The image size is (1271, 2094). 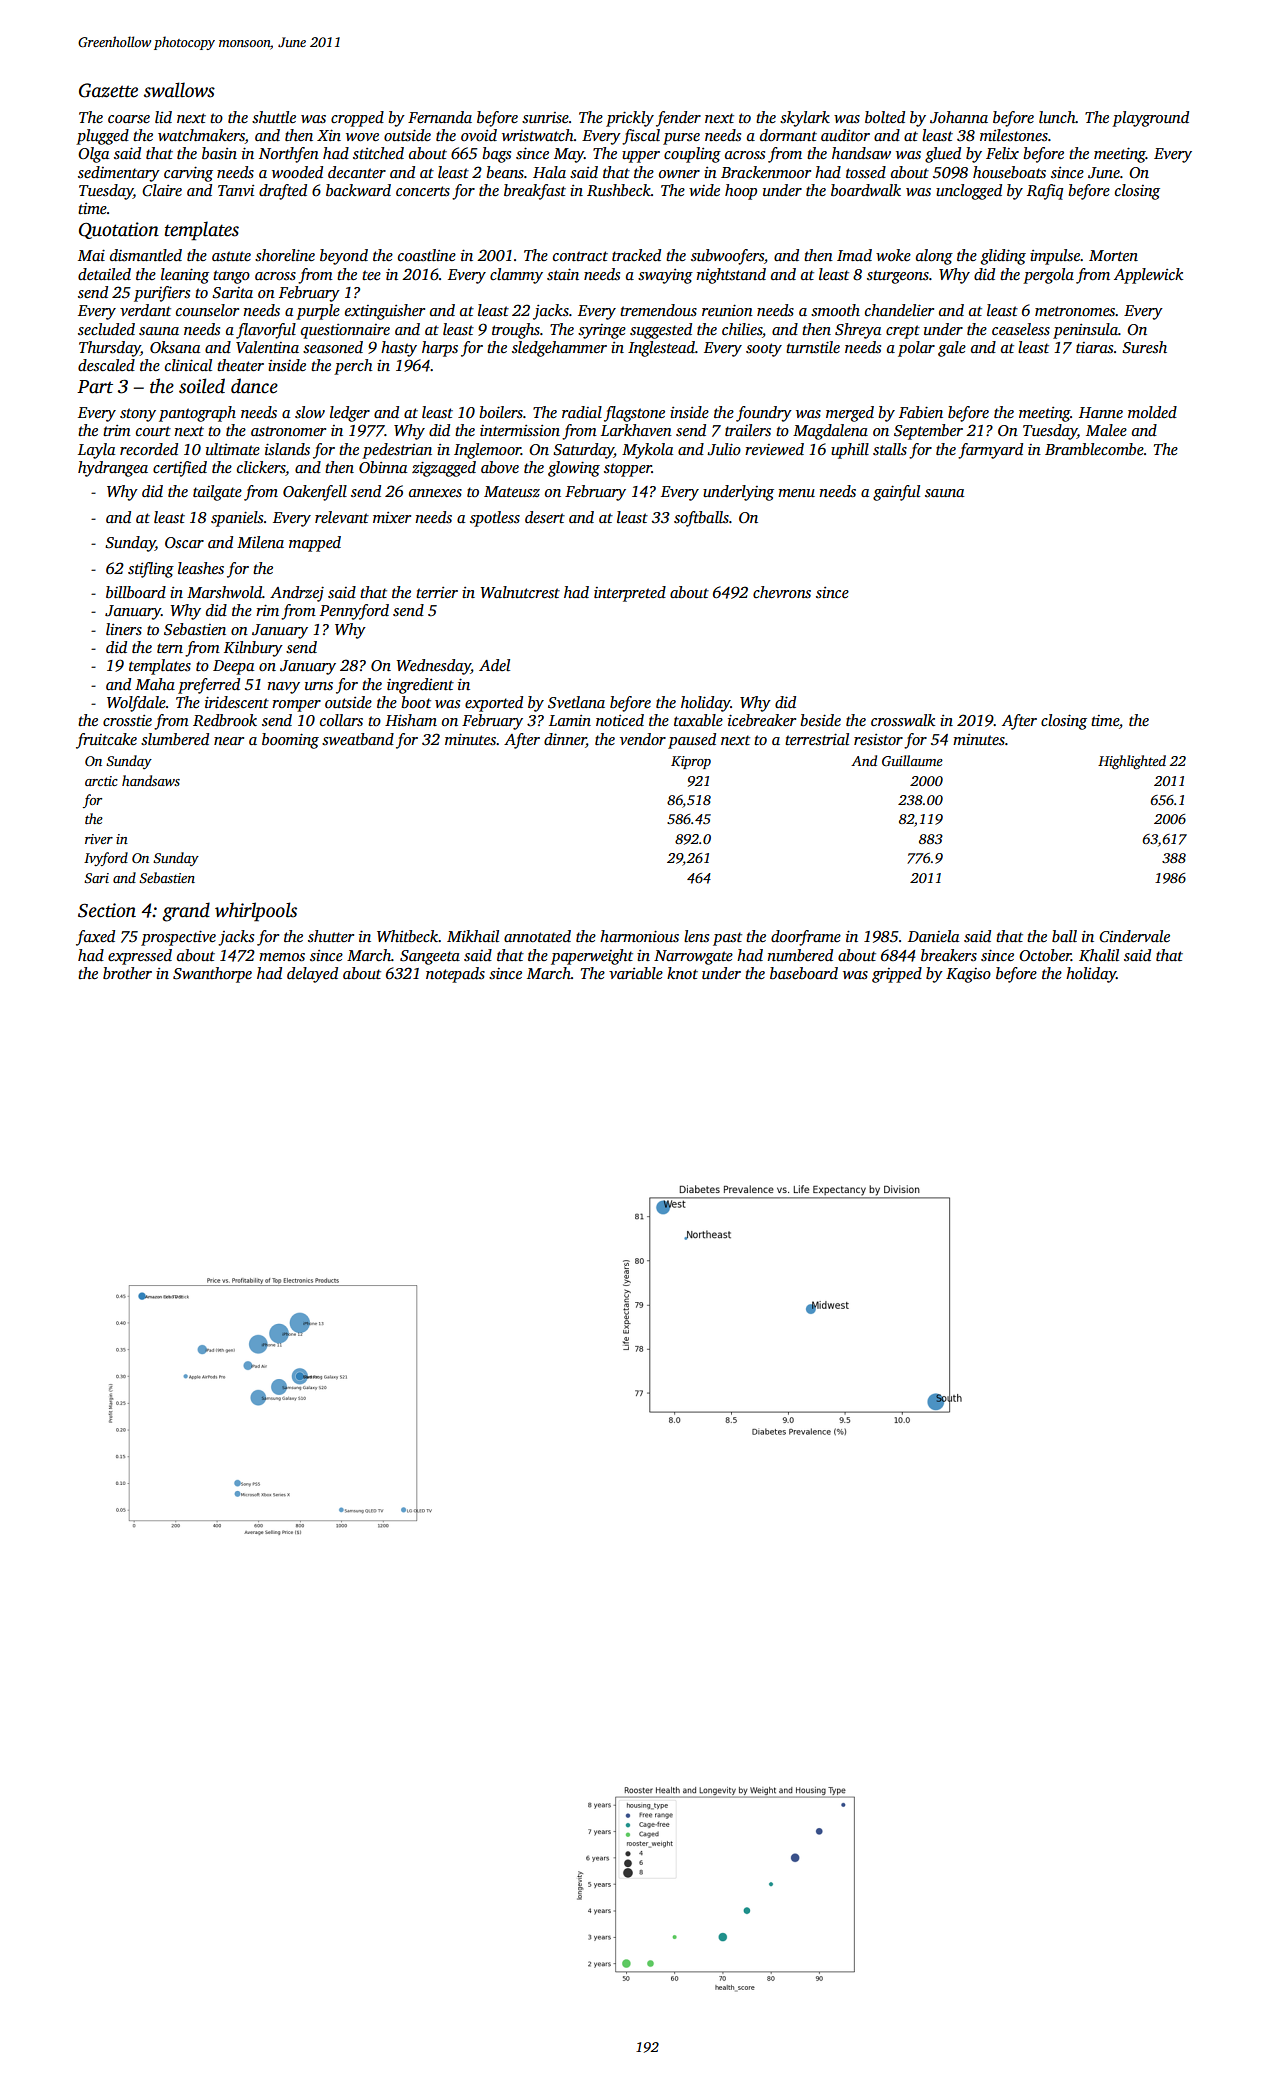 I want to click on delayed, so click(x=312, y=975).
